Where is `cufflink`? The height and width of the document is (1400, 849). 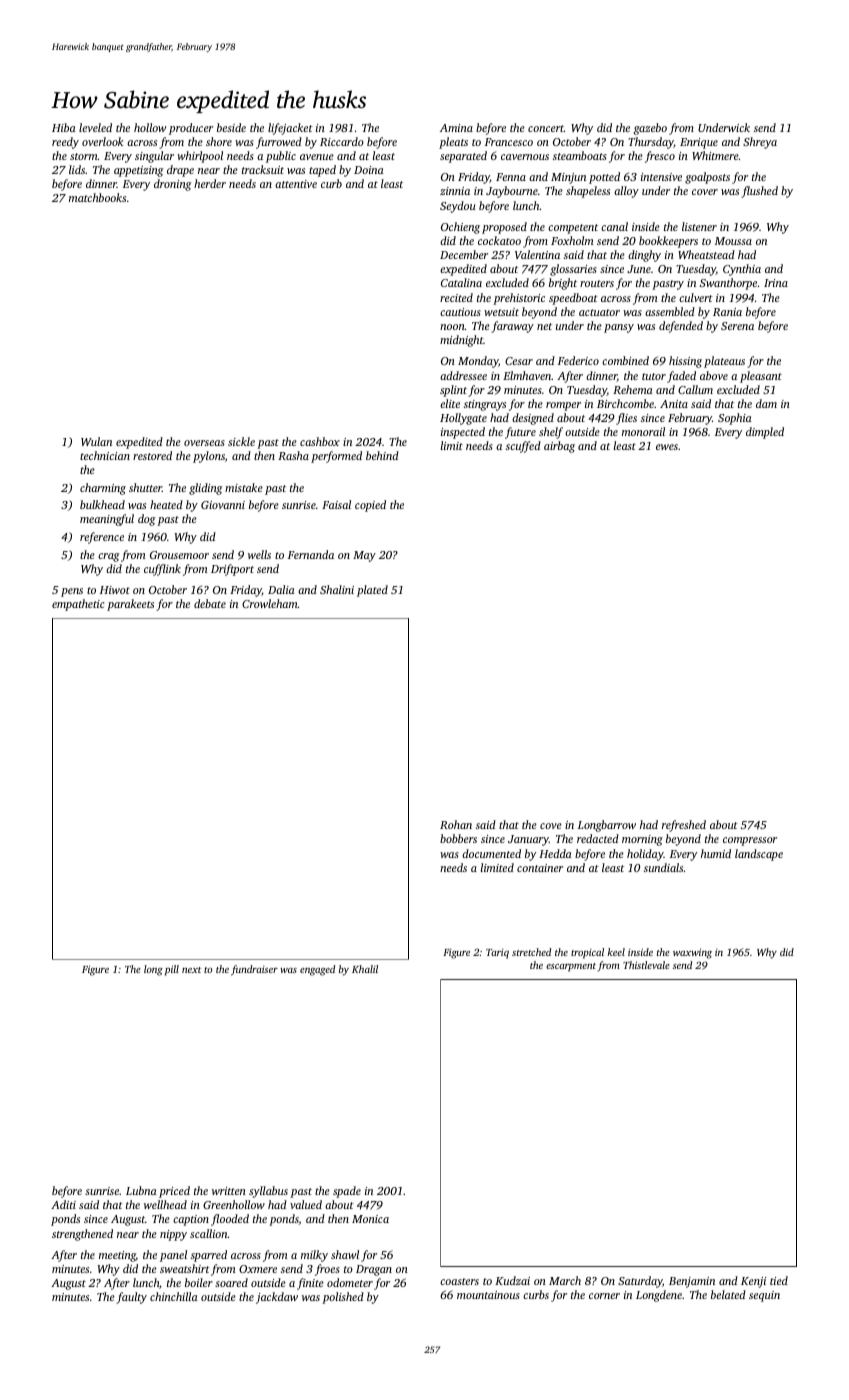
cufflink is located at coordinates (162, 570).
